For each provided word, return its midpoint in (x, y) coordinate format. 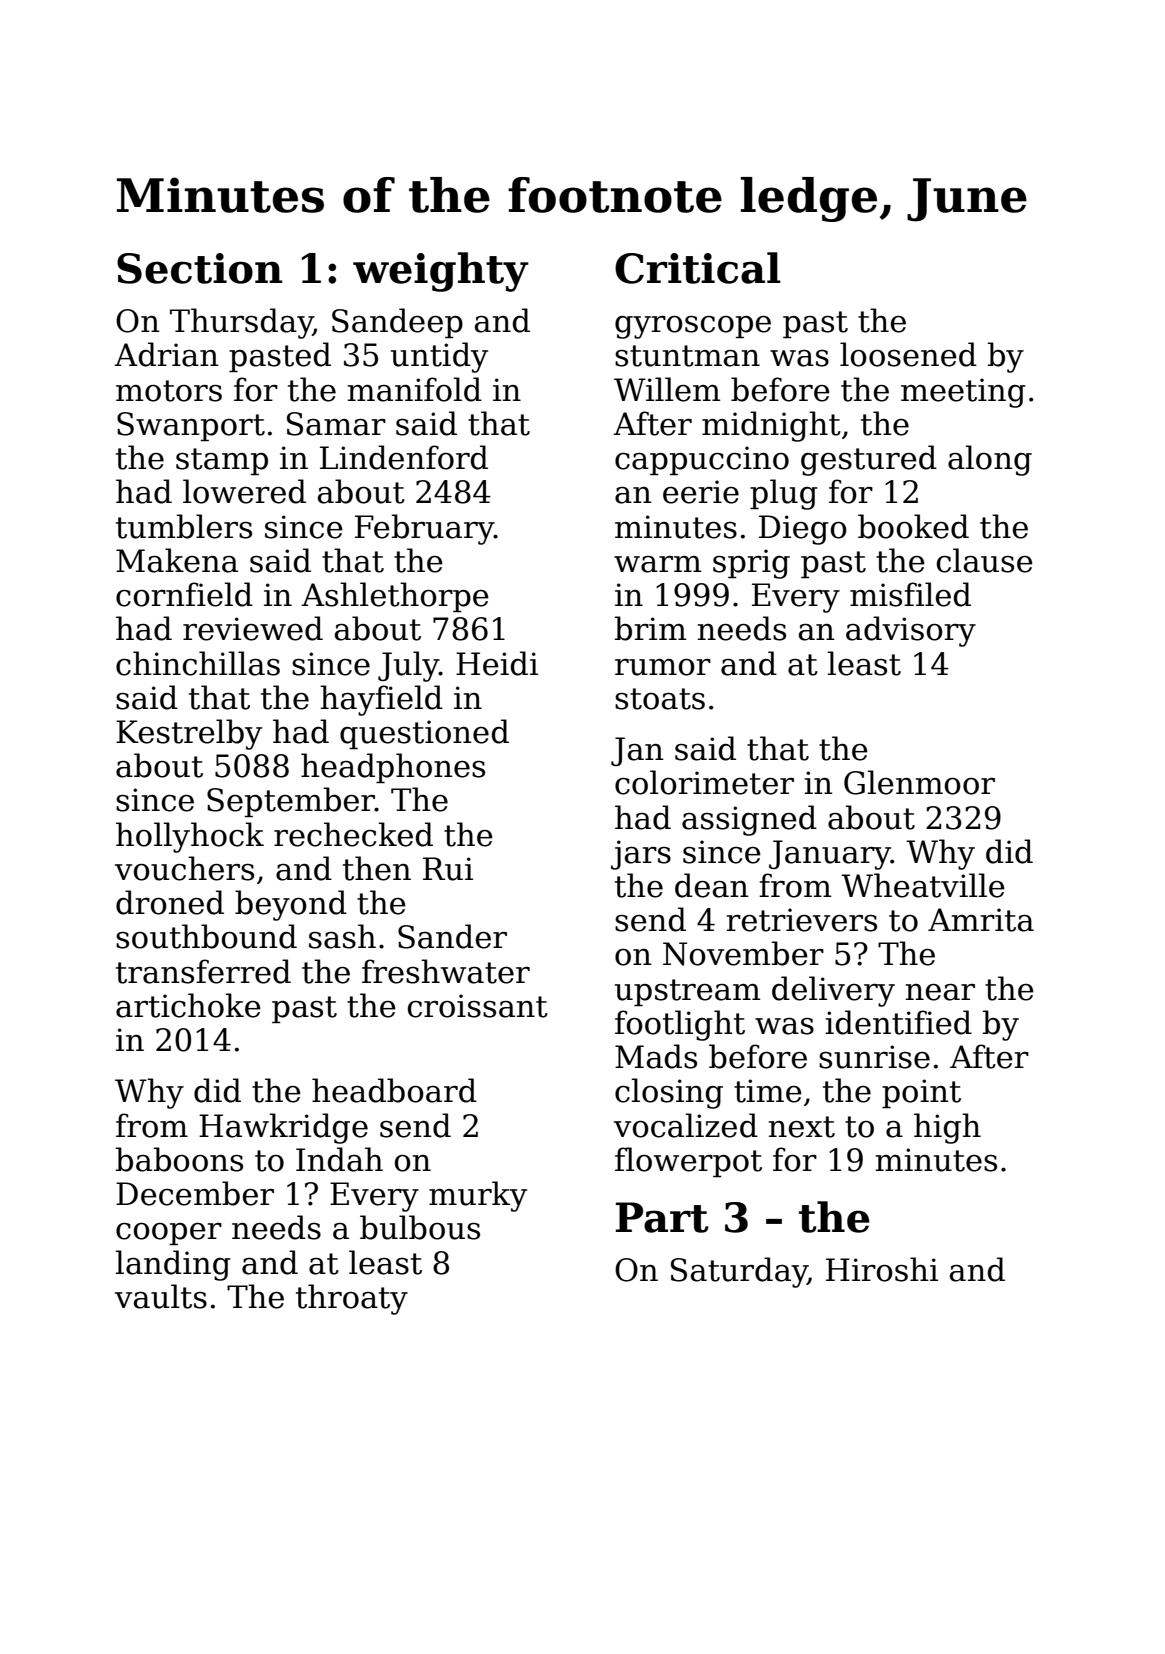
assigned (749, 820)
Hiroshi (882, 1269)
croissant (478, 1006)
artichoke (188, 1005)
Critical (698, 268)
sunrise (874, 1057)
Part (662, 1217)
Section (200, 268)
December (195, 1193)
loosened (908, 354)
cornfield (184, 594)
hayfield (381, 700)
